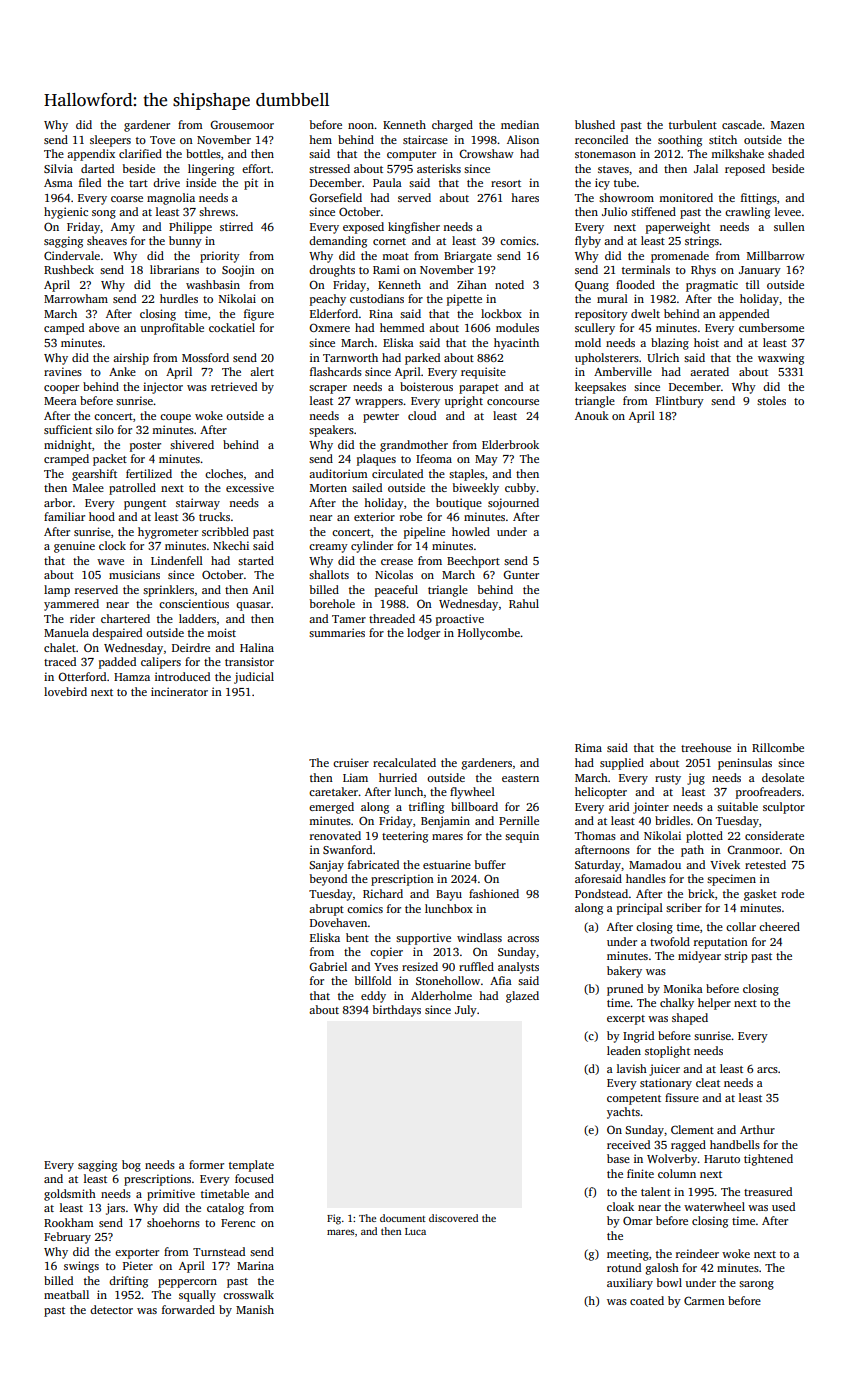 Image resolution: width=849 pixels, height=1400 pixels. I want to click on meatball, so click(66, 1294).
